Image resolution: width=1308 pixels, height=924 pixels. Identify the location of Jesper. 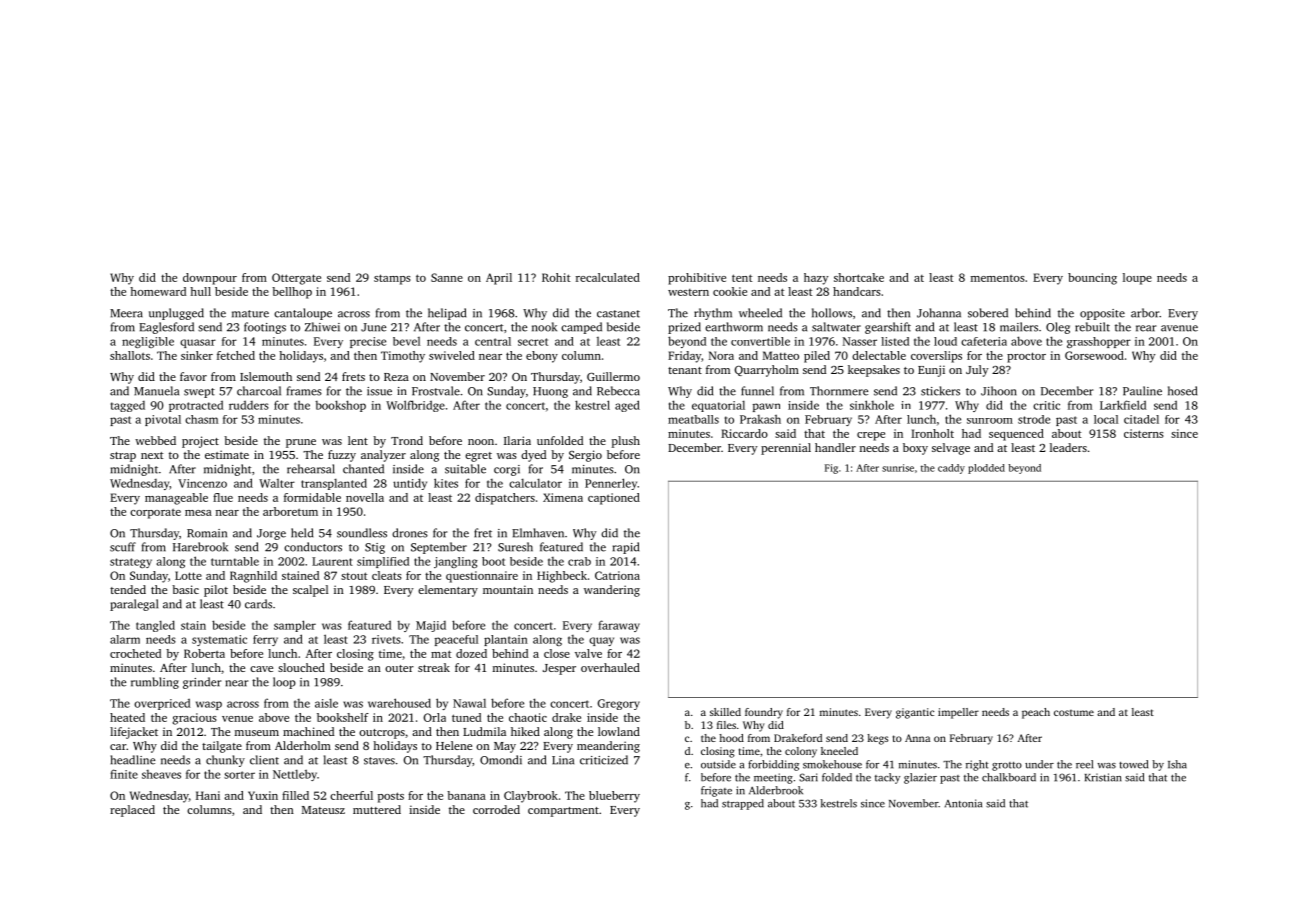
(559, 669).
